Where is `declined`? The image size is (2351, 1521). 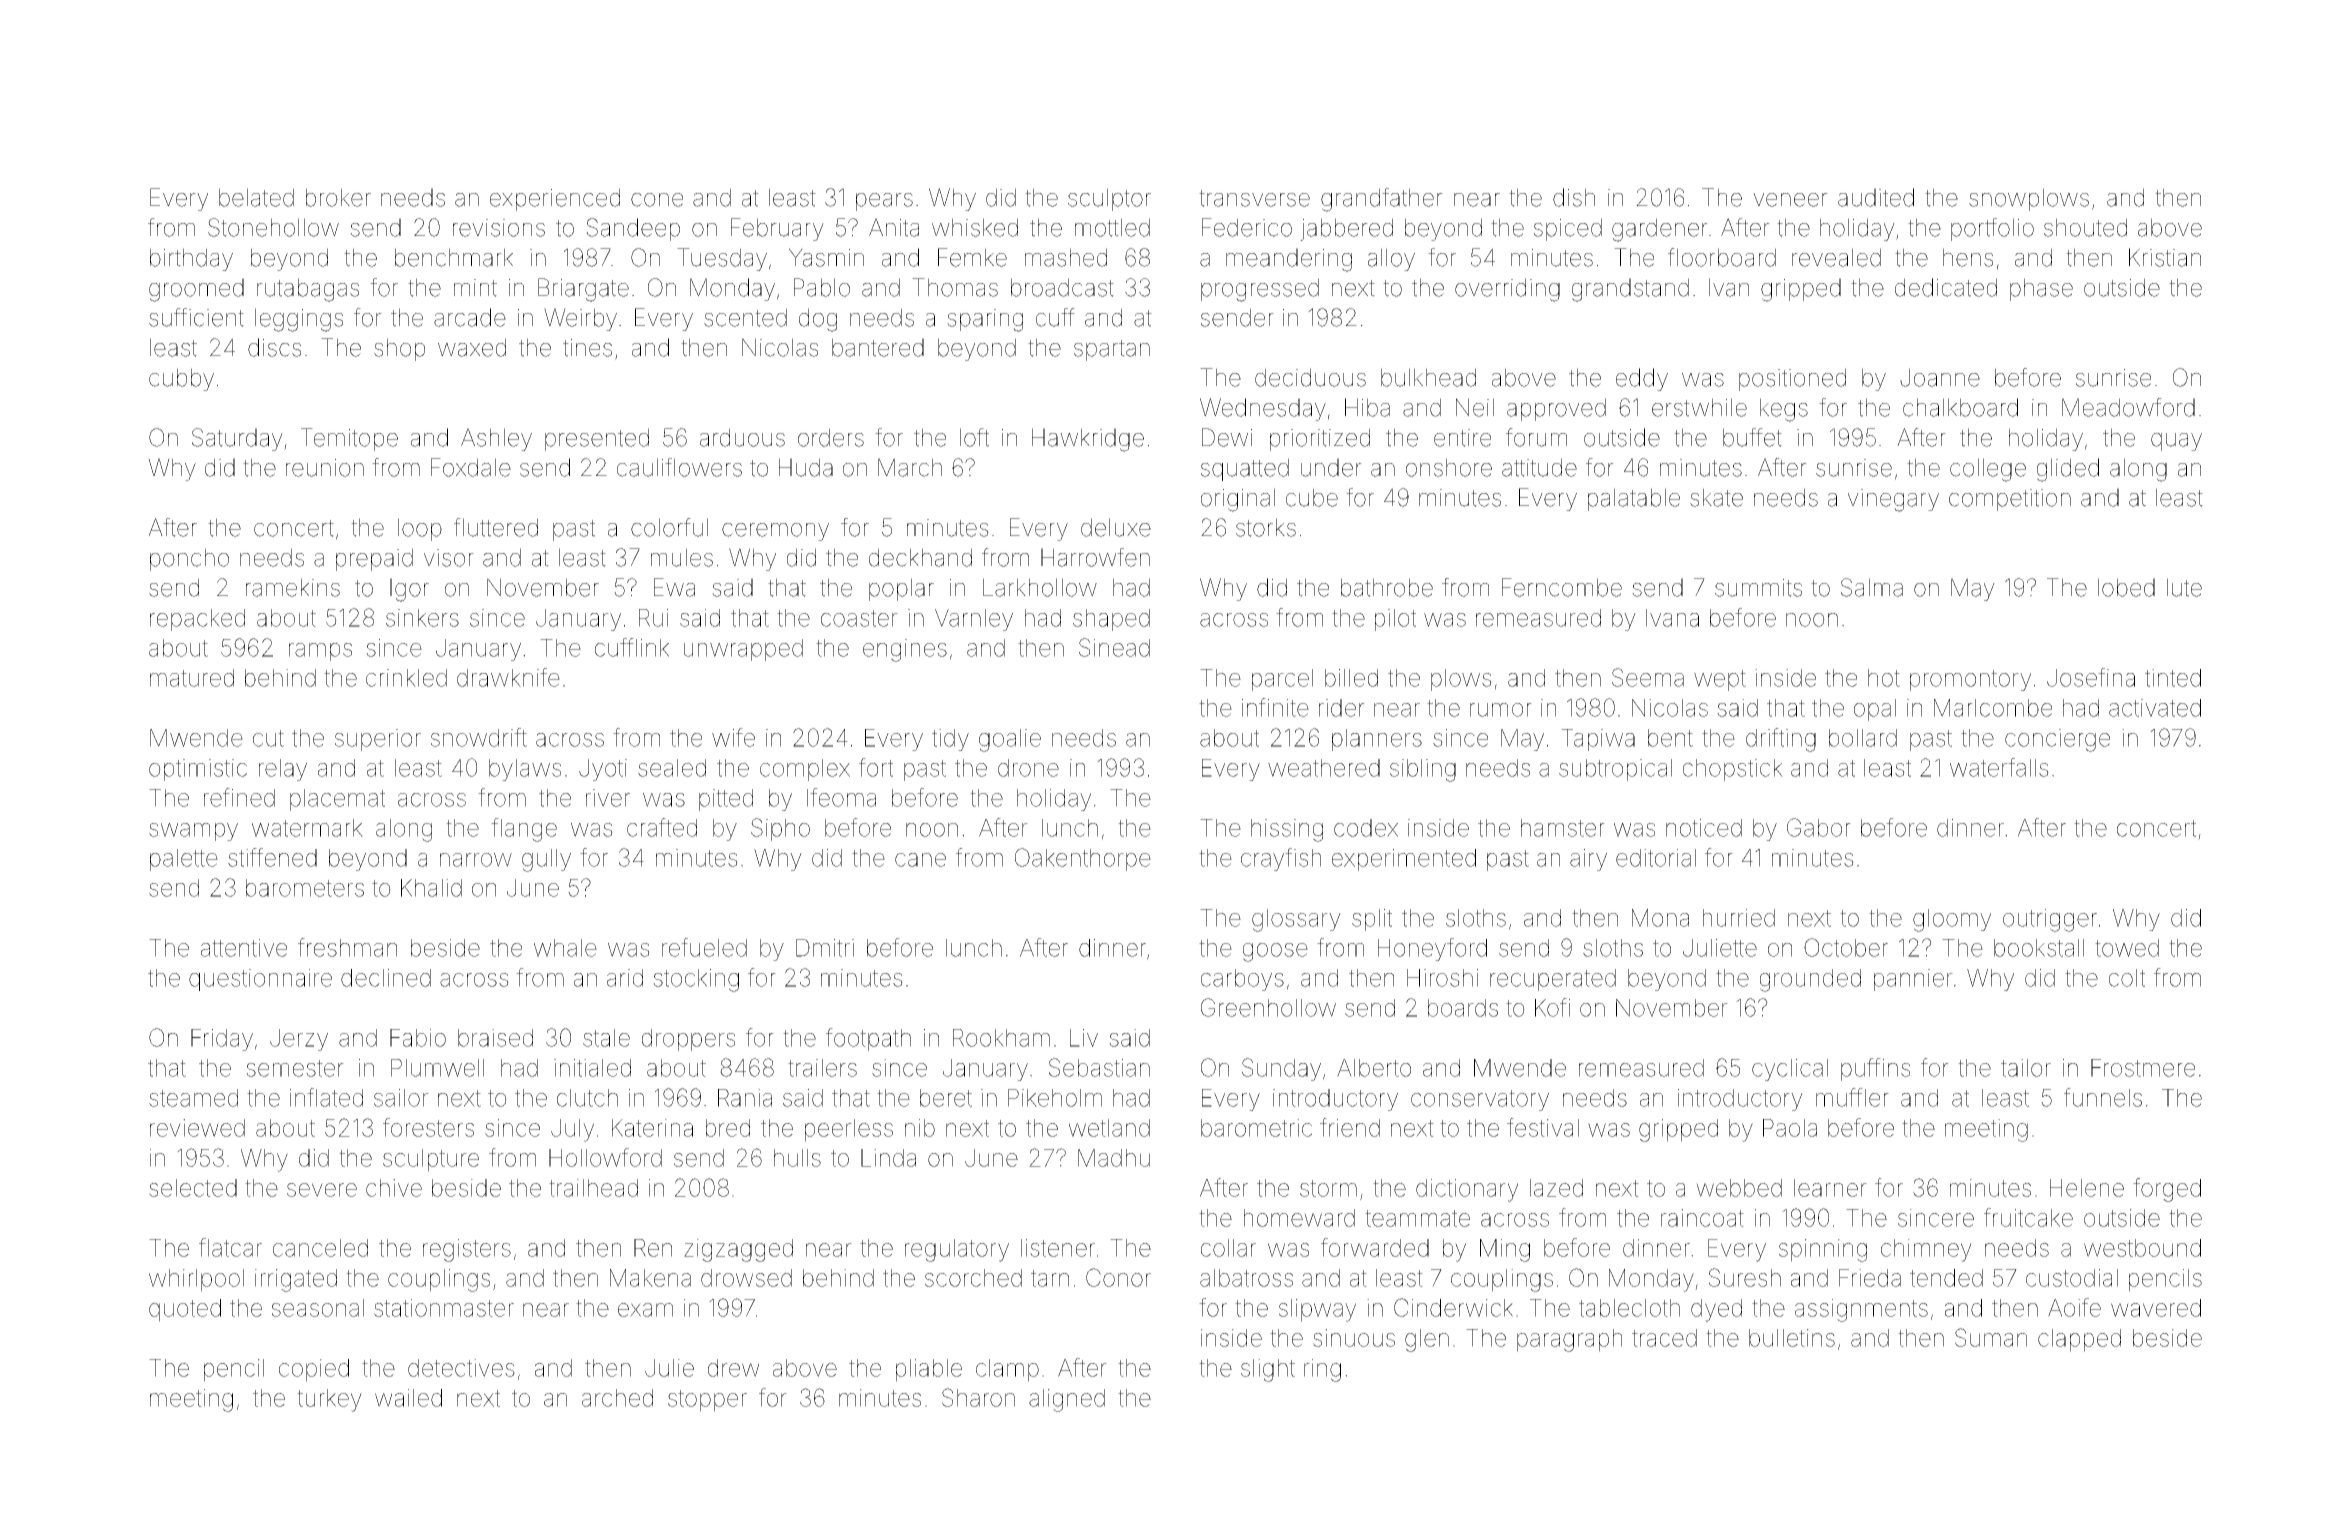
declined is located at coordinates (386, 978).
